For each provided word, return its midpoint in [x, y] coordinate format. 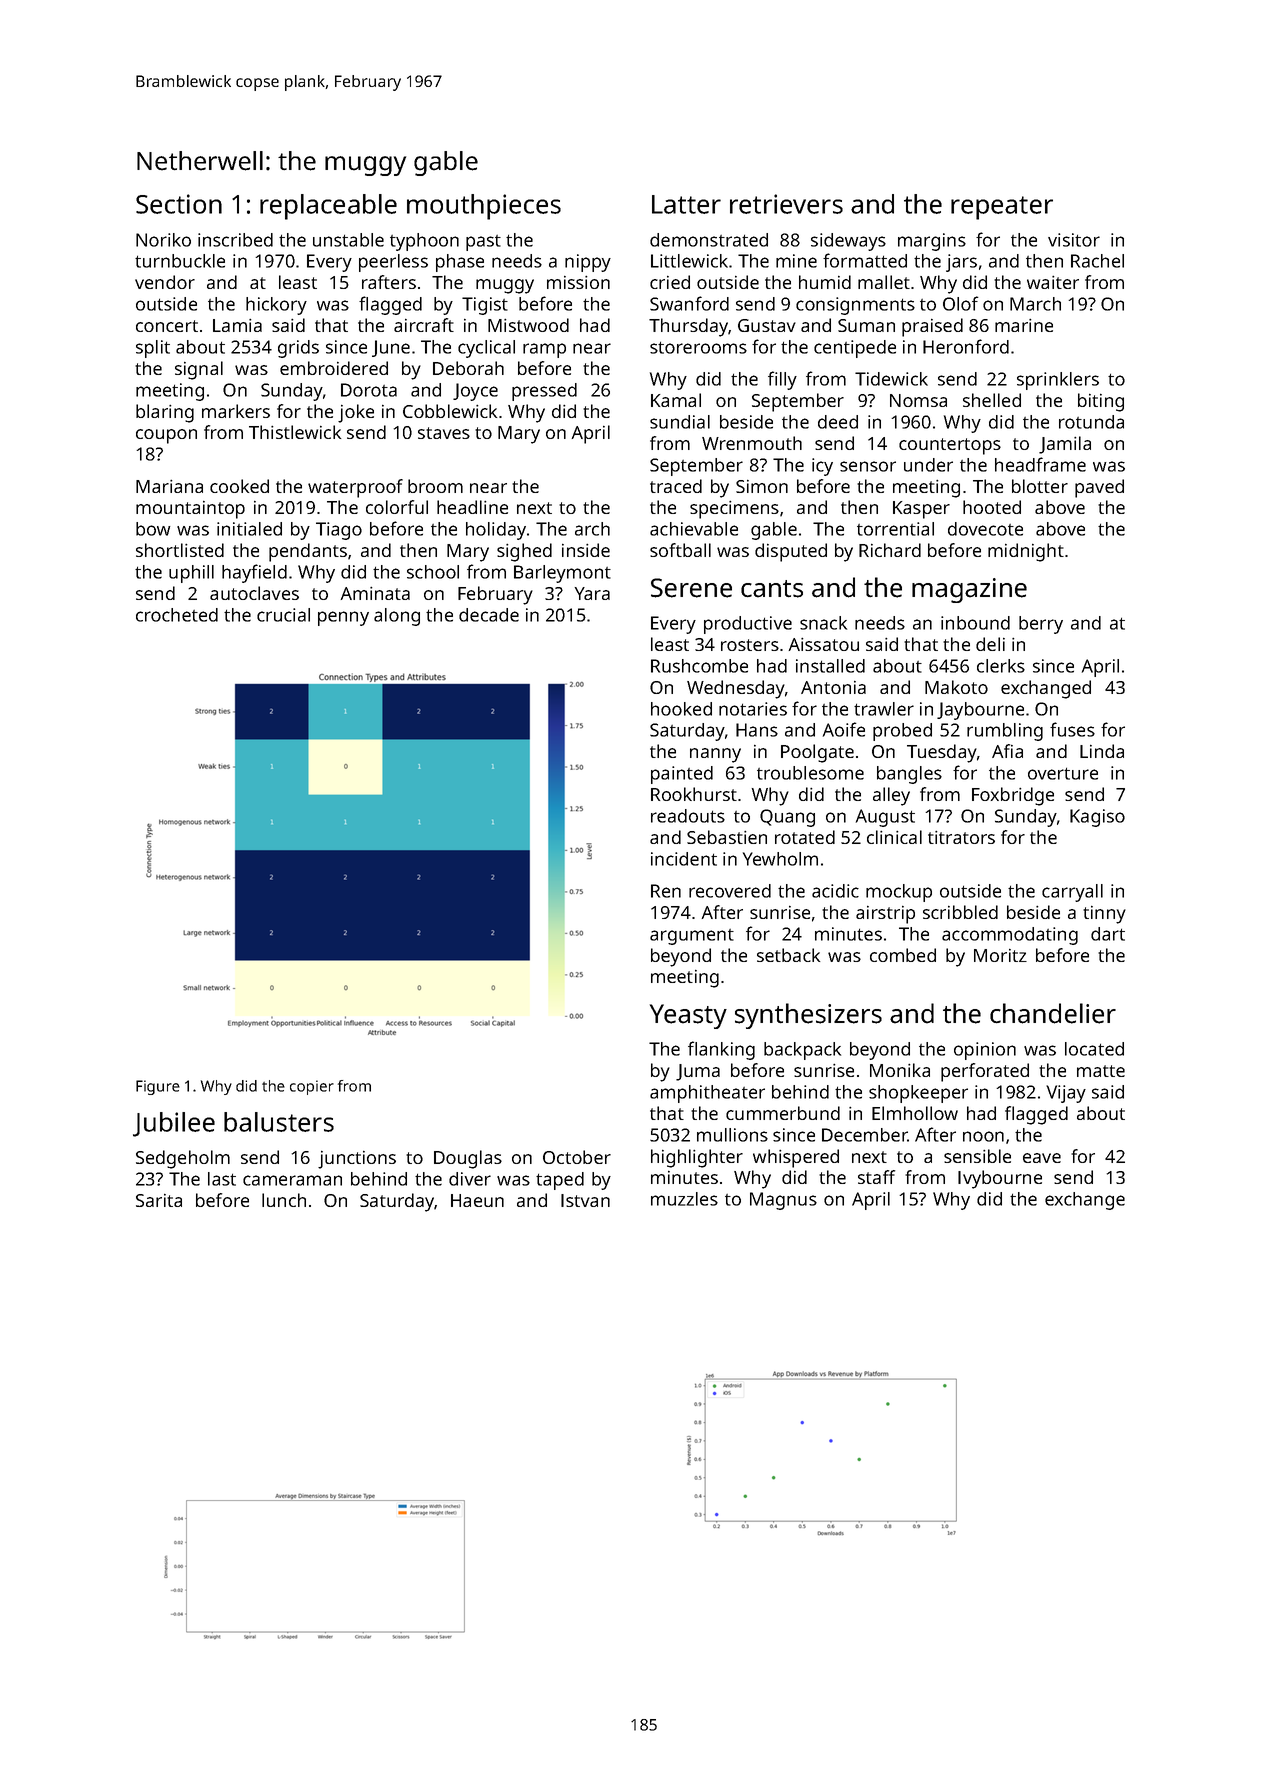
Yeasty [688, 1016]
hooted [992, 507]
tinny [1104, 915]
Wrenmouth [752, 443]
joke [356, 413]
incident [684, 859]
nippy [588, 263]
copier [312, 1087]
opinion [985, 1051]
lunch [284, 1200]
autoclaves [254, 593]
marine [1024, 325]
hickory [276, 306]
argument [692, 937]
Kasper [921, 510]
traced [676, 486]
